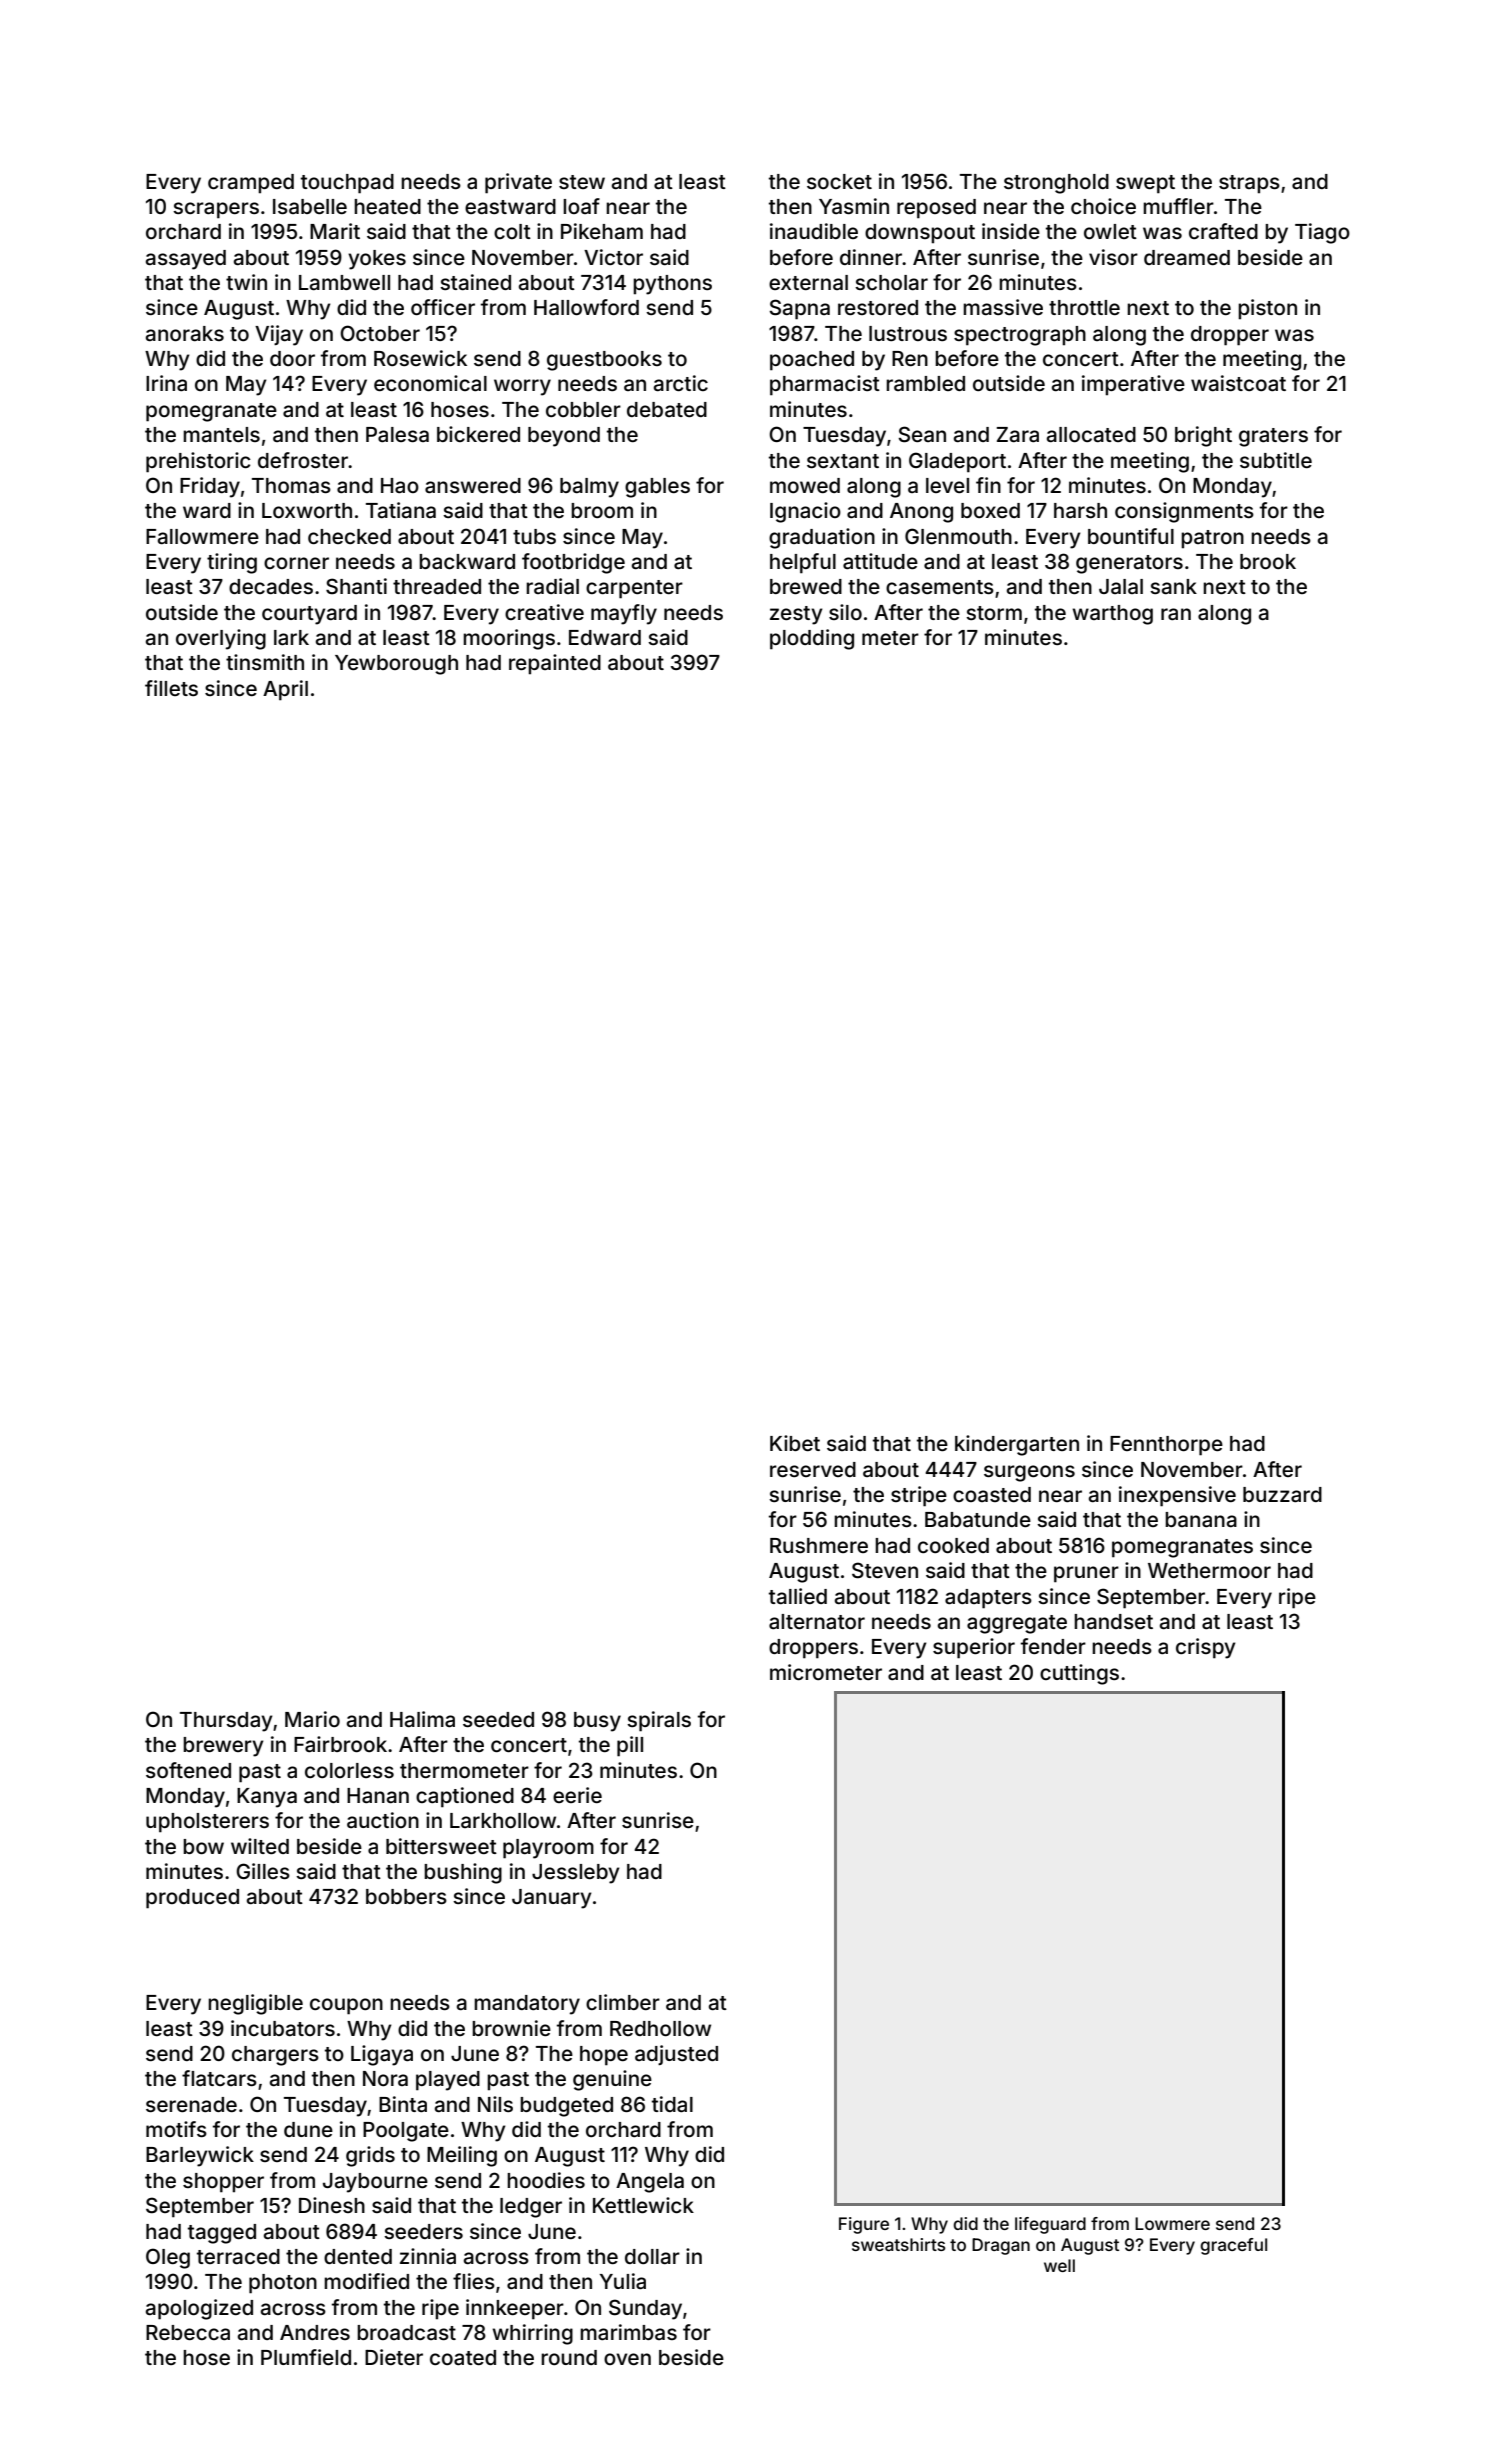 Image resolution: width=1496 pixels, height=2464 pixels. I want to click on reposed, so click(936, 209).
